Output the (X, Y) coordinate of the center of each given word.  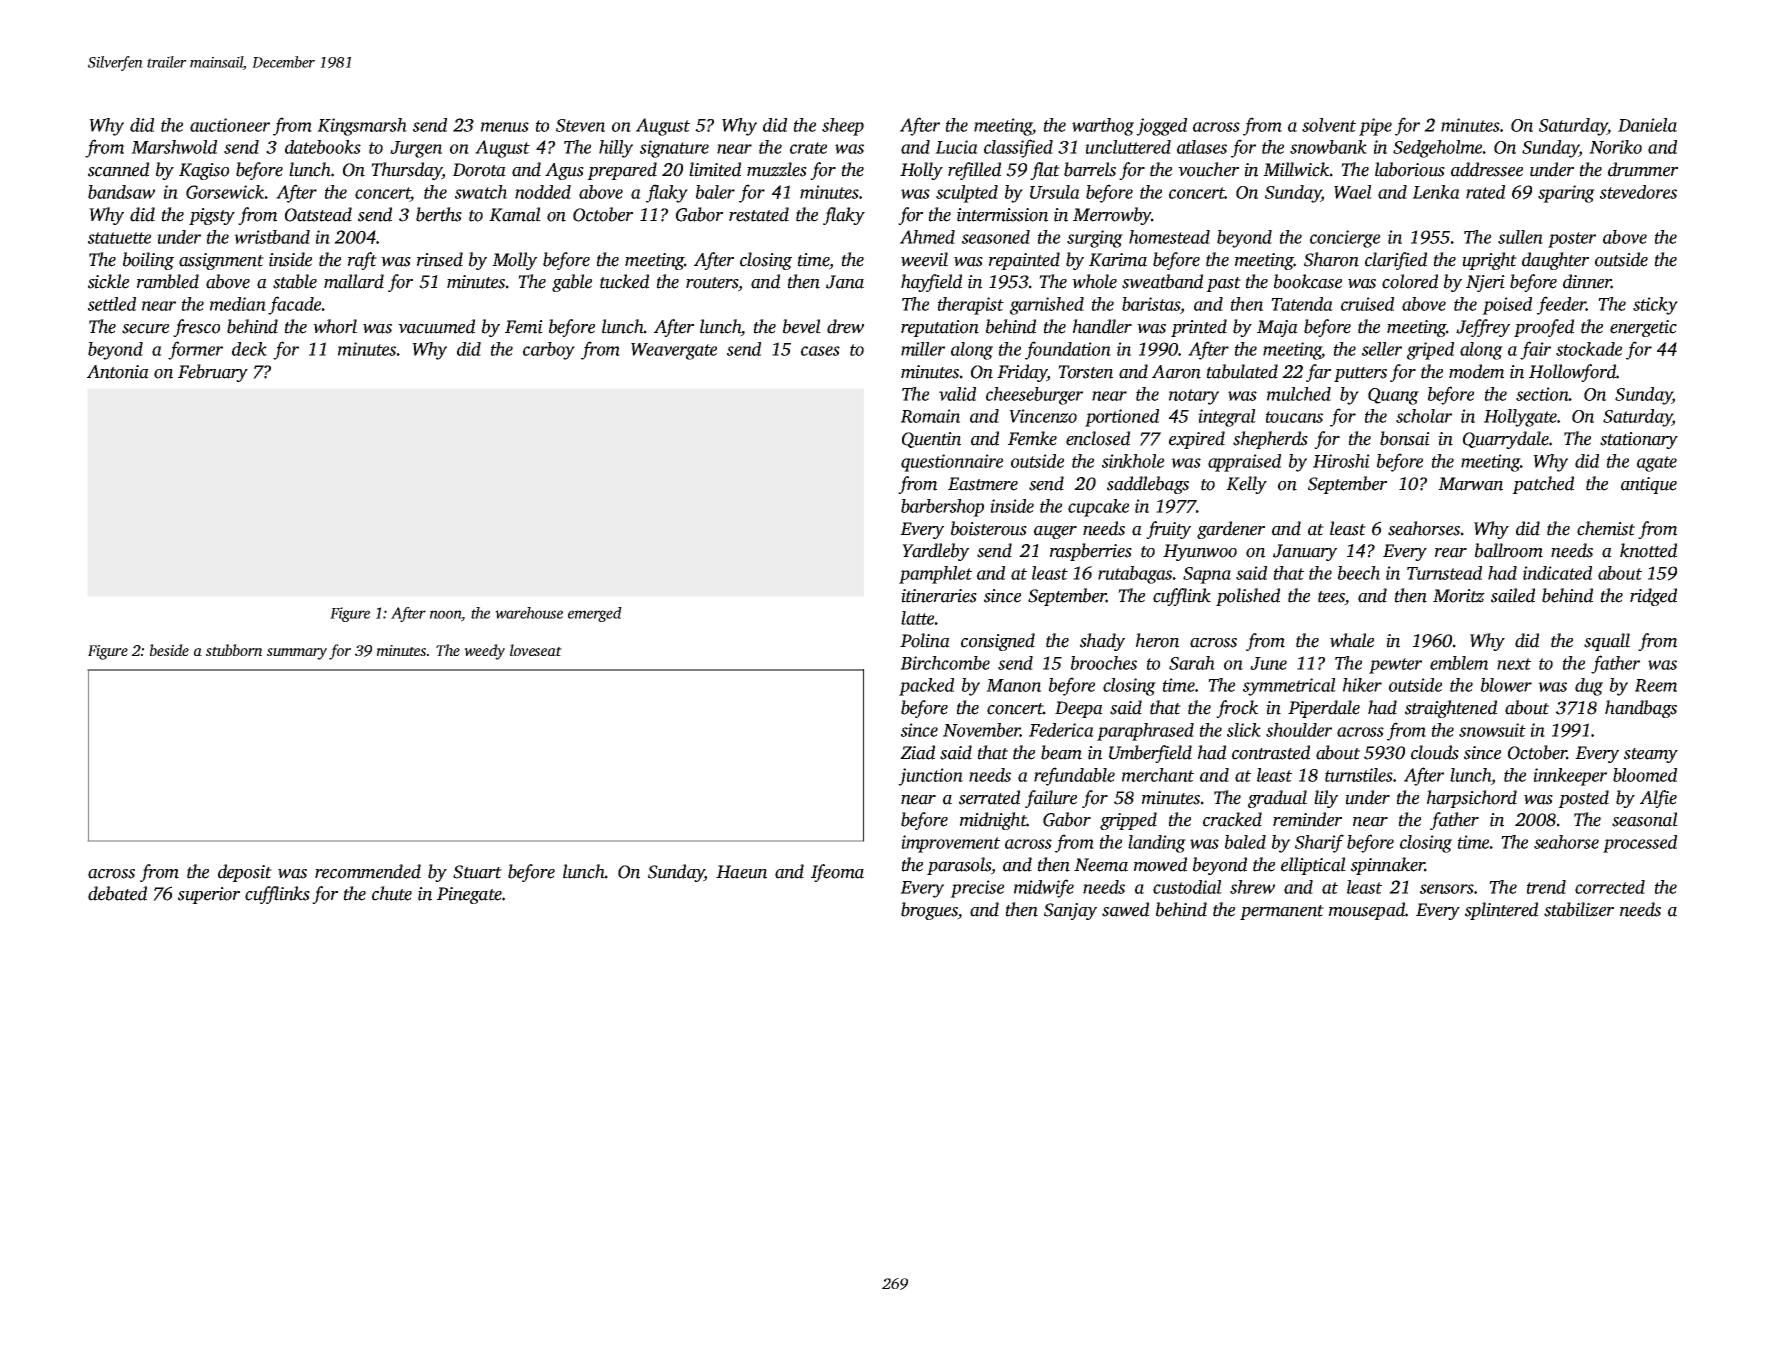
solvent (1329, 125)
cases (820, 351)
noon (446, 615)
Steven (580, 125)
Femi (524, 327)
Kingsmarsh (362, 127)
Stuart (477, 872)
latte (917, 618)
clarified (1396, 261)
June (1268, 663)
